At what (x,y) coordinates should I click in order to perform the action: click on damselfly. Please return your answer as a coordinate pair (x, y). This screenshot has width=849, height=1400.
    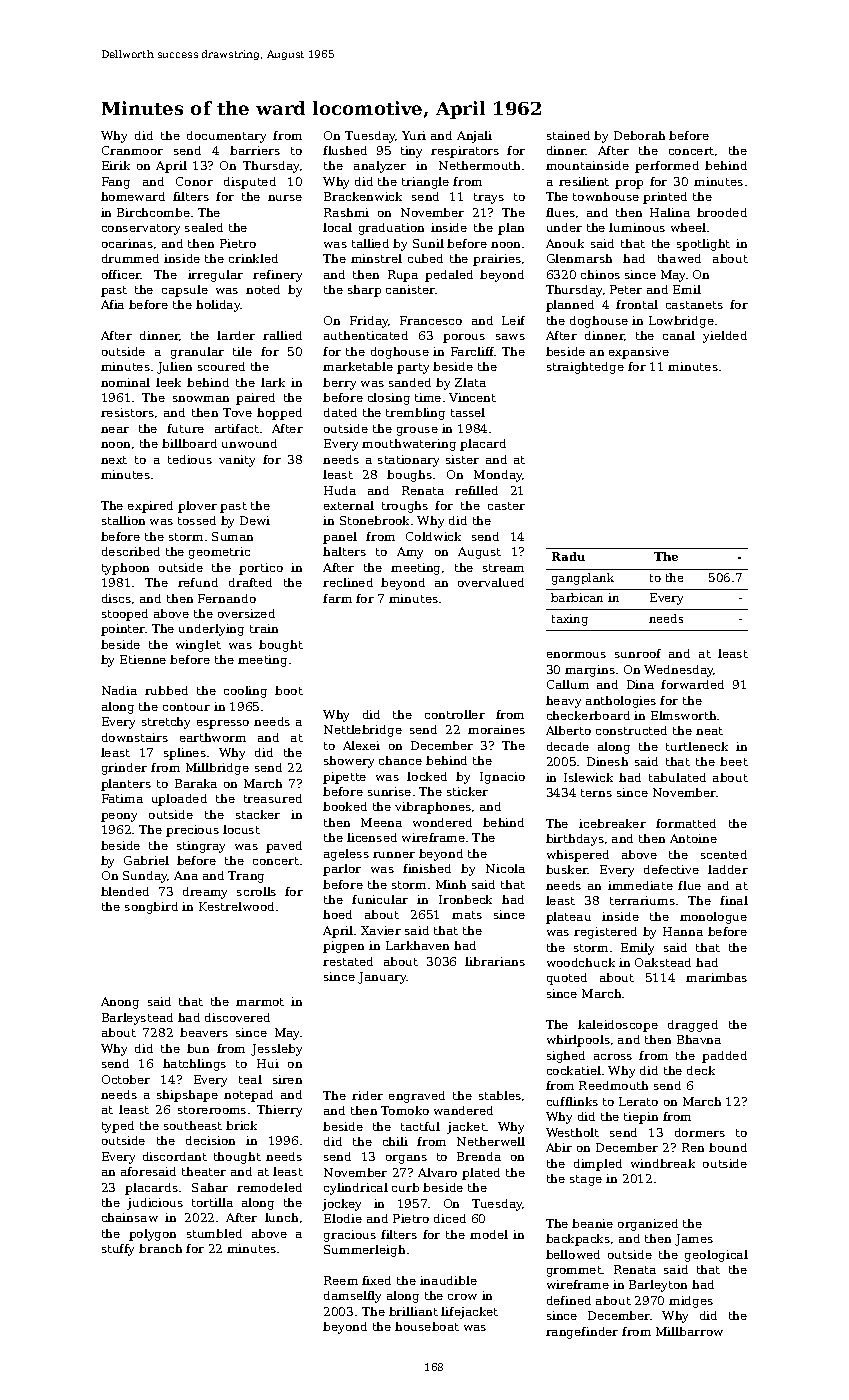
    Looking at the image, I should click on (352, 1297).
